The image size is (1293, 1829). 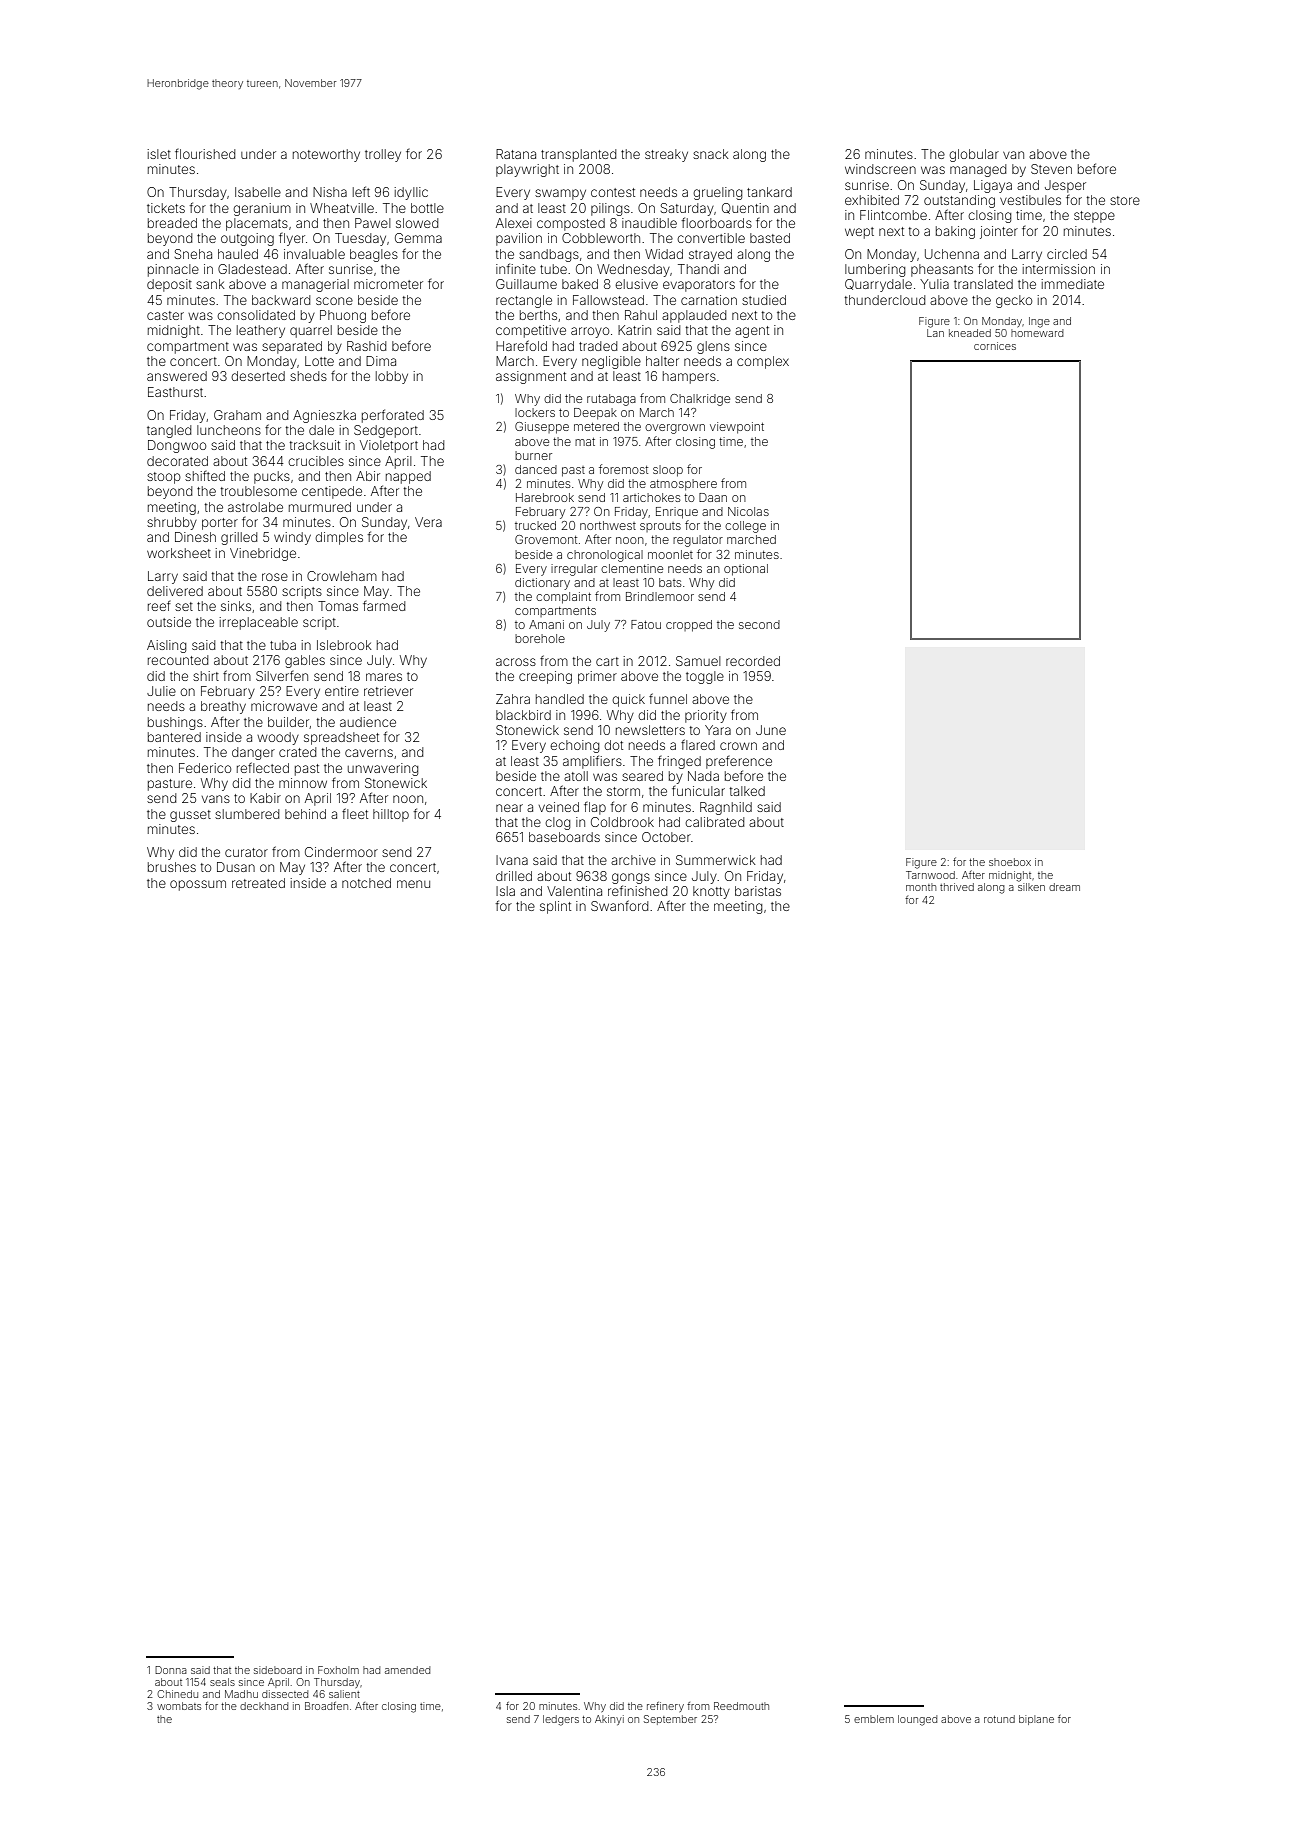 What do you see at coordinates (619, 905) in the screenshot?
I see `Swanford` at bounding box center [619, 905].
